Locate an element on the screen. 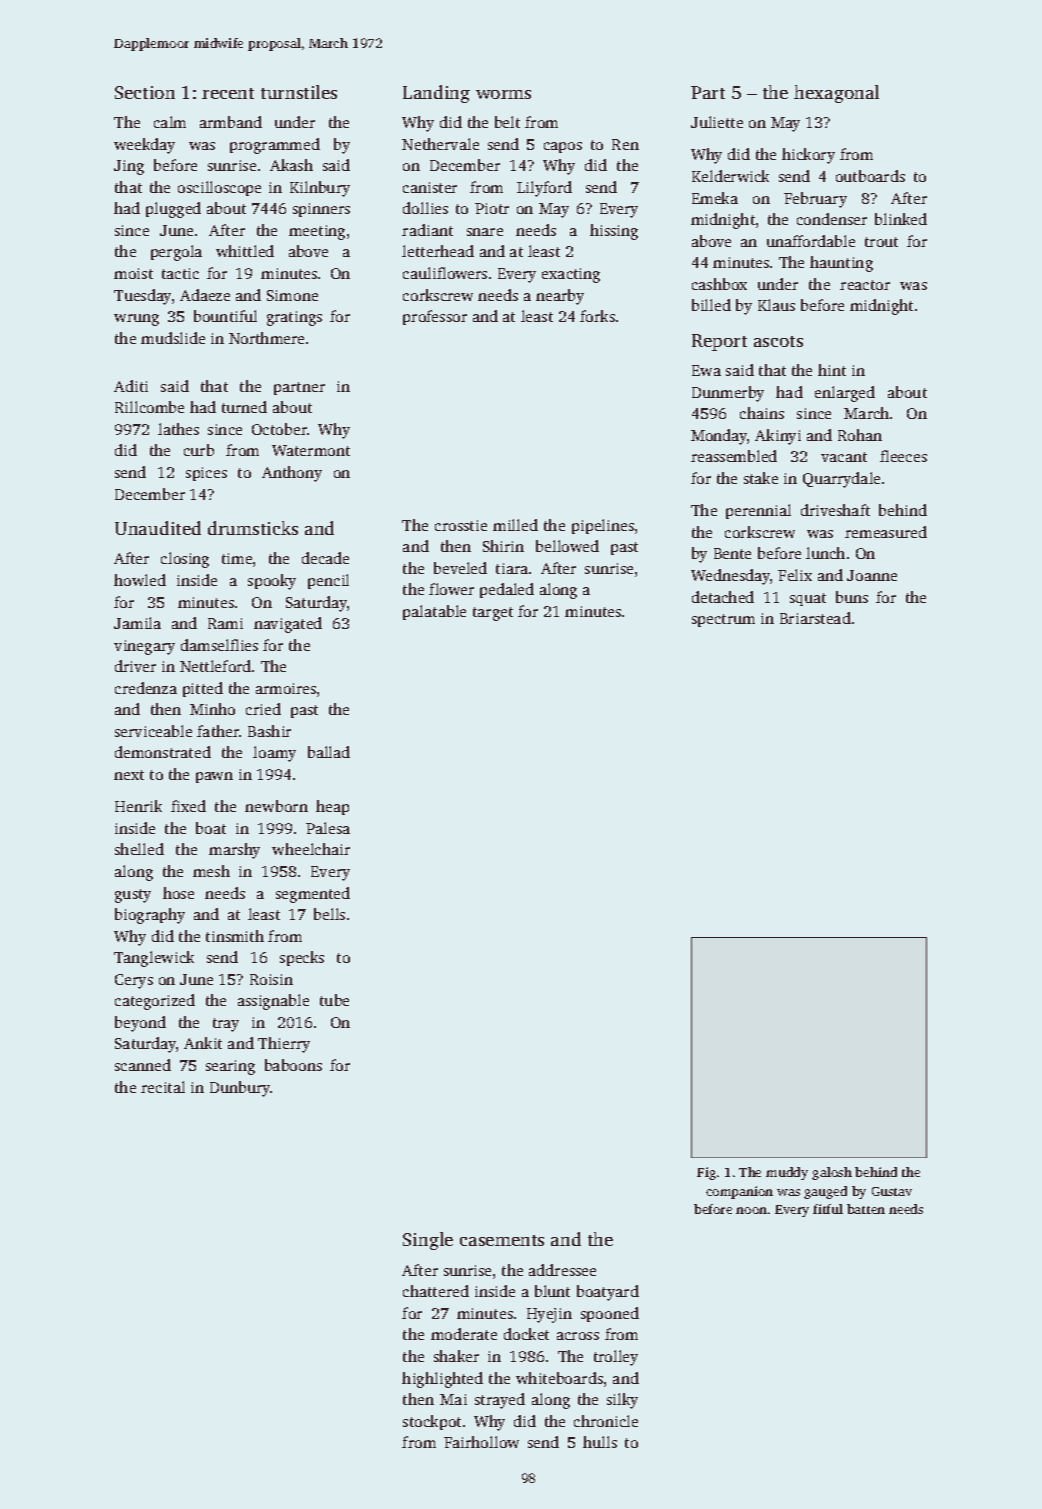 The image size is (1042, 1509). stockpot is located at coordinates (432, 1422).
